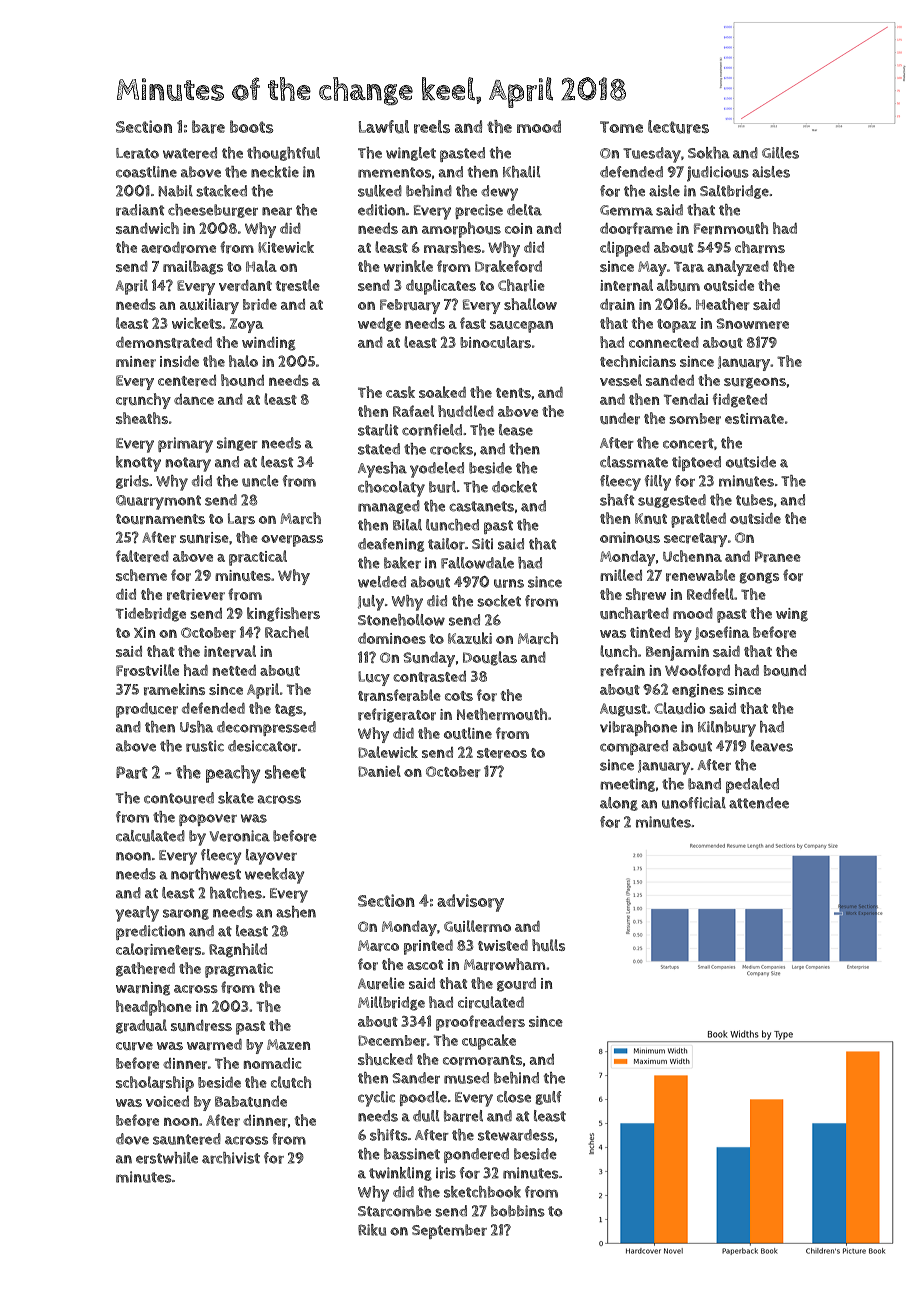 The width and height of the screenshot is (924, 1308). What do you see at coordinates (150, 836) in the screenshot?
I see `calculated` at bounding box center [150, 836].
